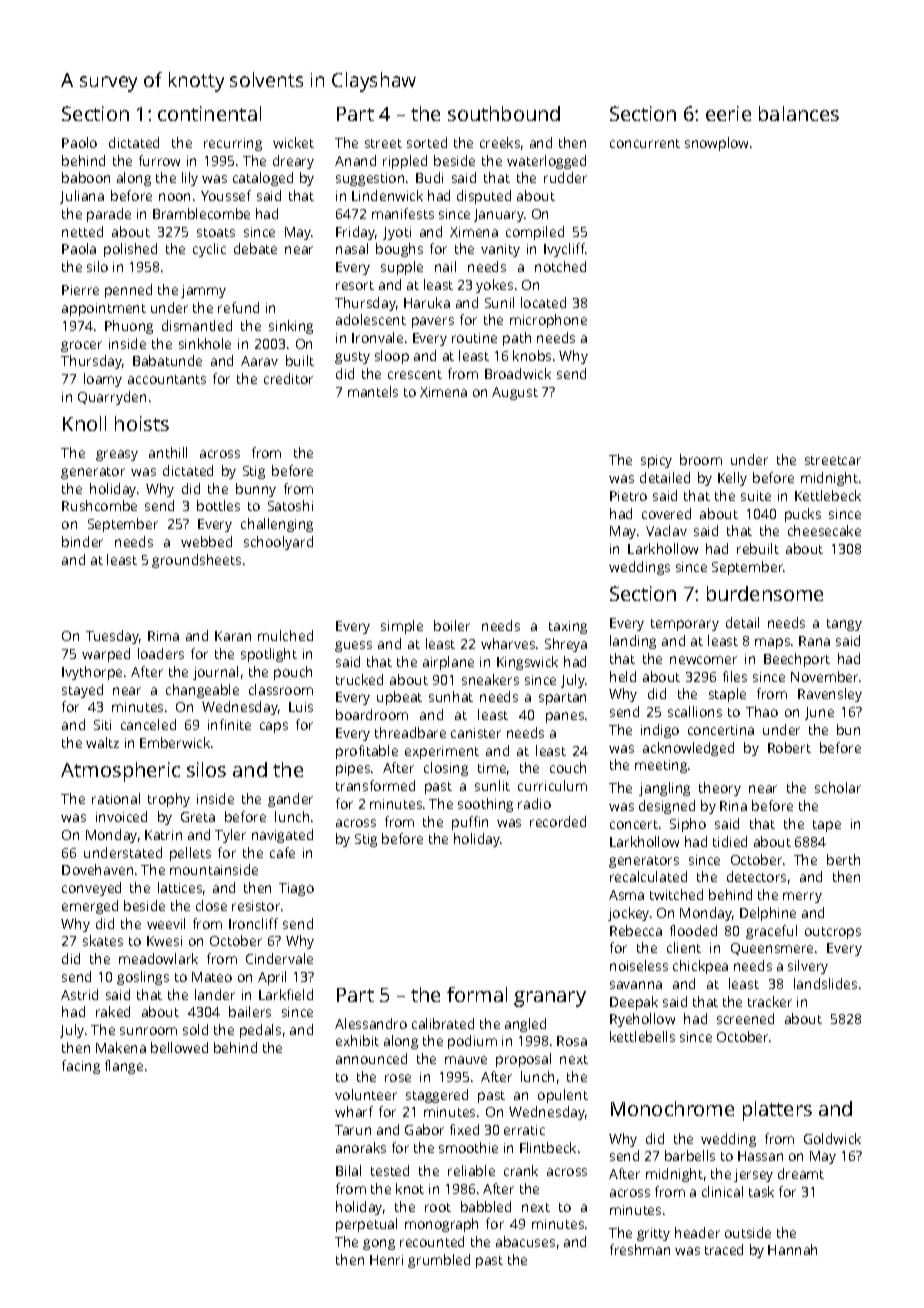  Describe the element at coordinates (724, 1249) in the screenshot. I see `traced` at that location.
